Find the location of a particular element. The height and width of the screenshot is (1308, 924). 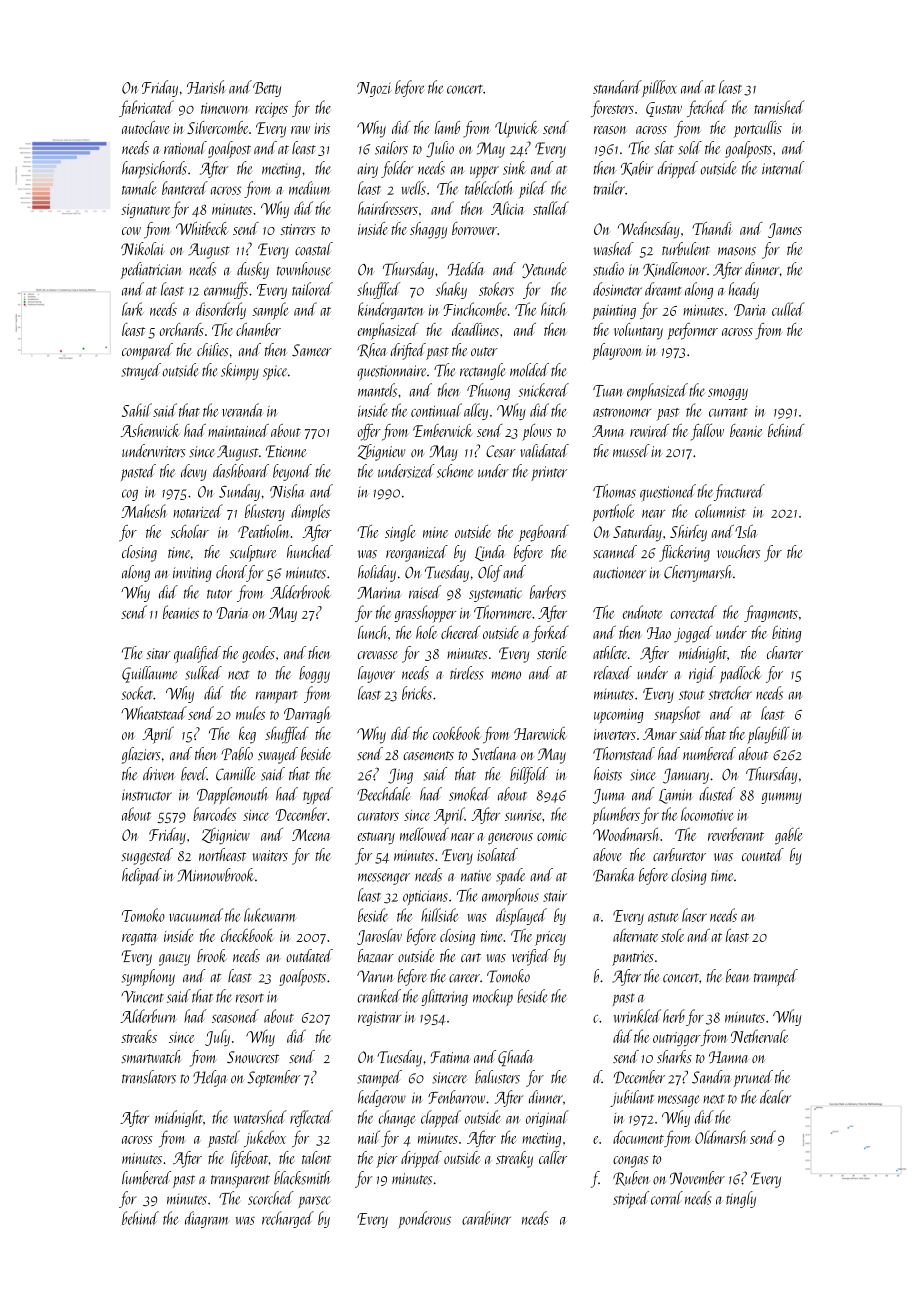

career is located at coordinates (464, 978).
